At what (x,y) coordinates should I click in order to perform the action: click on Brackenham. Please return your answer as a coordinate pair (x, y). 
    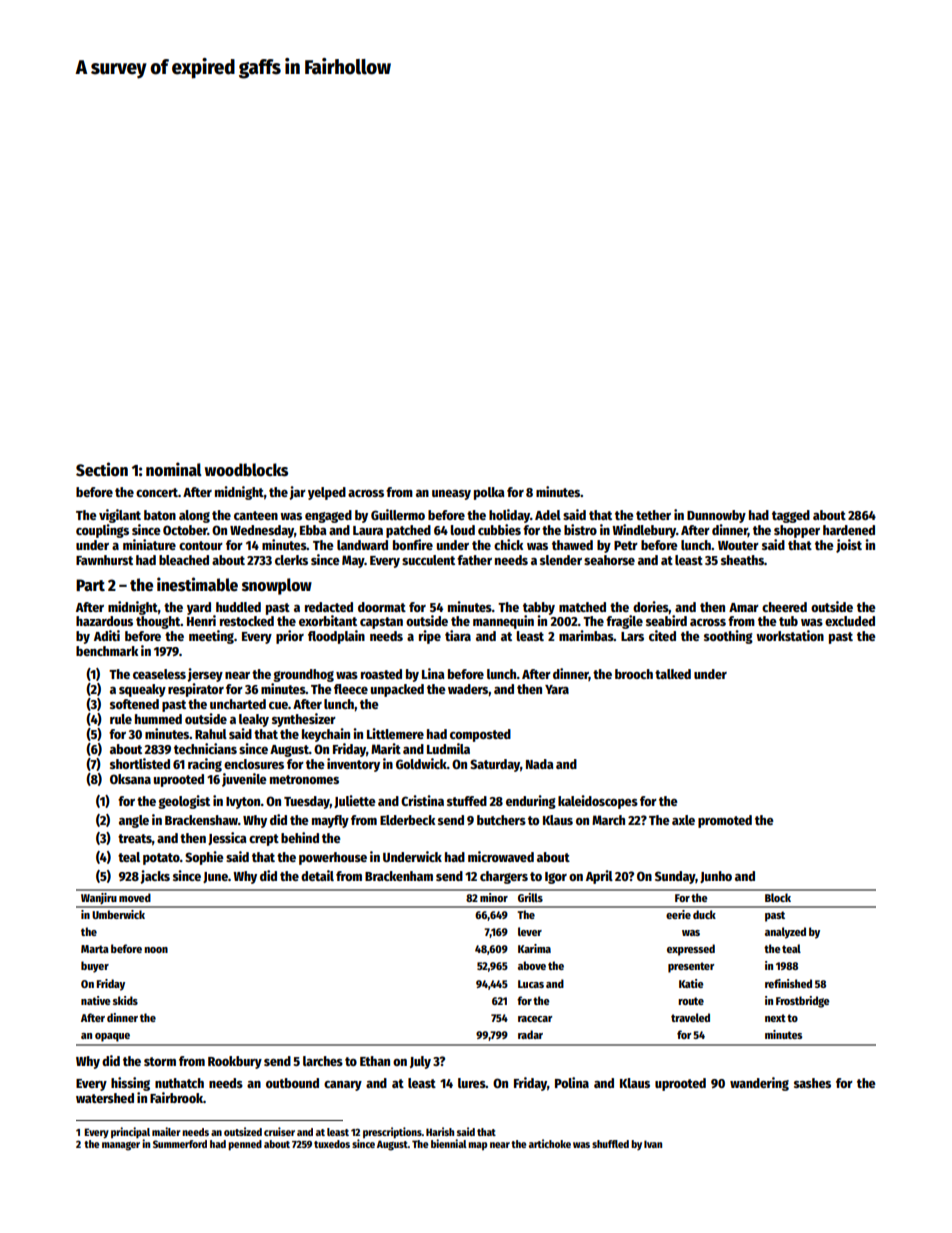
    Looking at the image, I should click on (399, 876).
